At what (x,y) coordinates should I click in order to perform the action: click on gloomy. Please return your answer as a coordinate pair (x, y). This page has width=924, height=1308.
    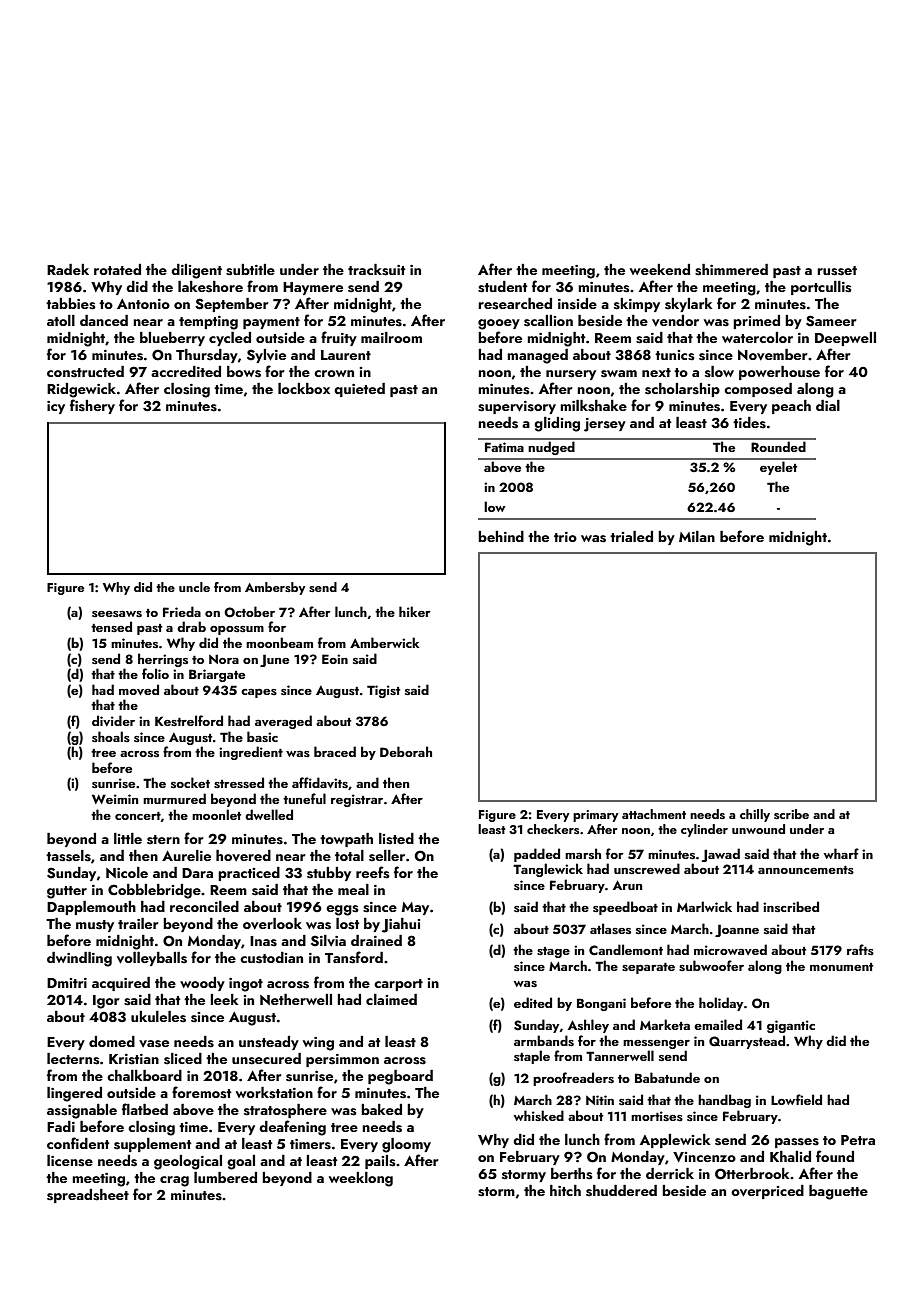
    Looking at the image, I should click on (406, 1145).
